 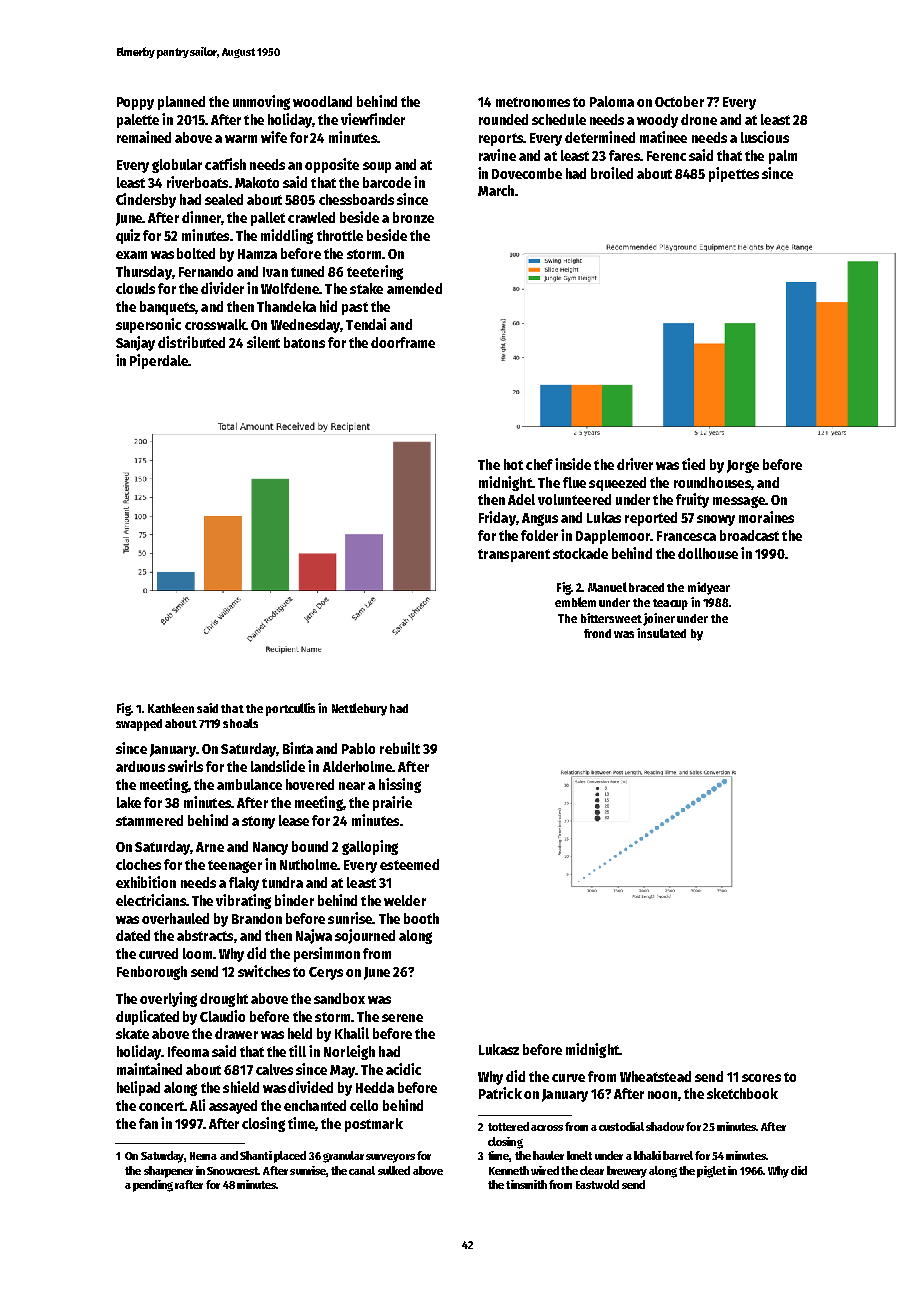 What do you see at coordinates (533, 102) in the screenshot?
I see `metronomes` at bounding box center [533, 102].
